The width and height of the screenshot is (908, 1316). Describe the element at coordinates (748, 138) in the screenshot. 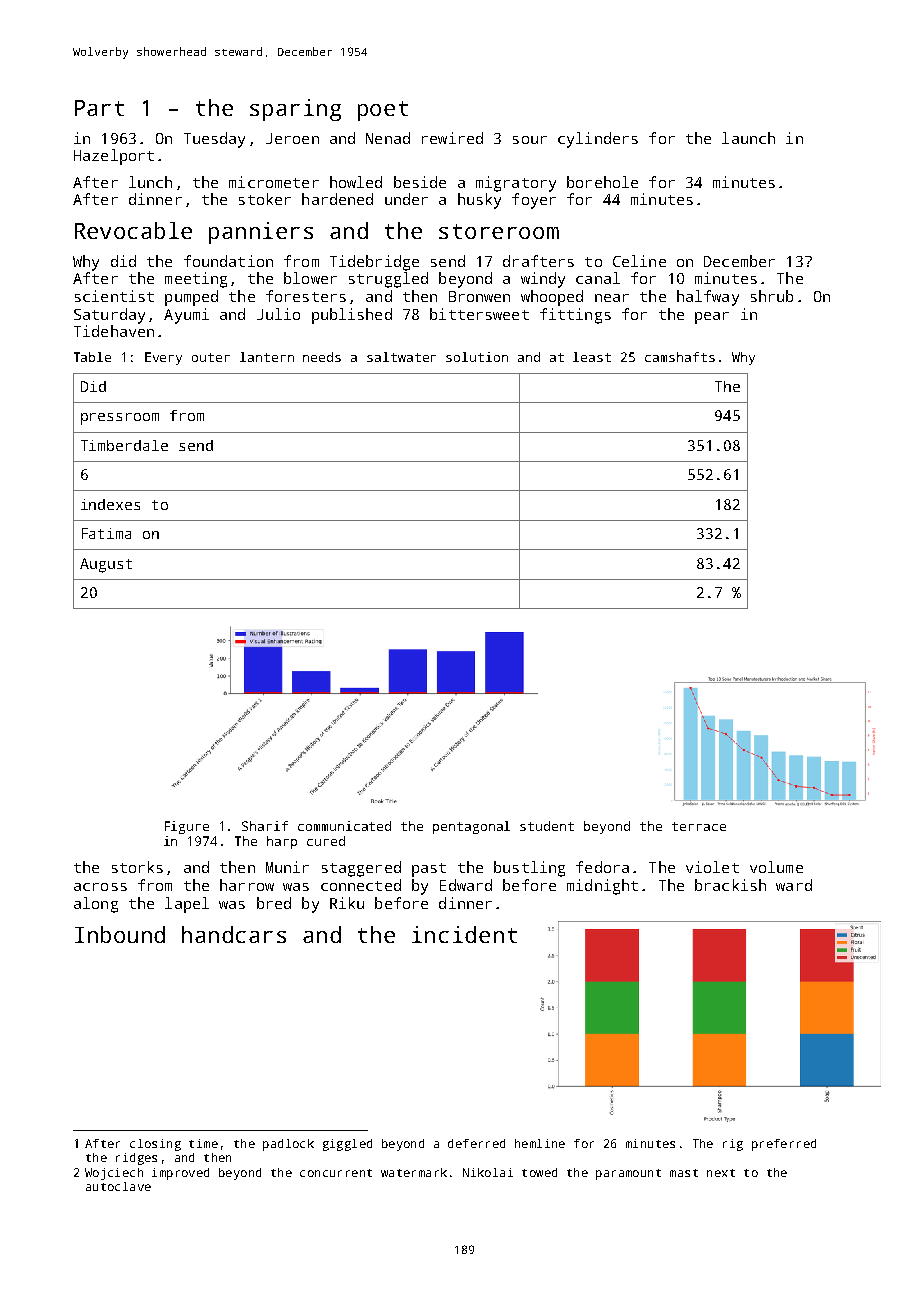

I see `launch` at that location.
